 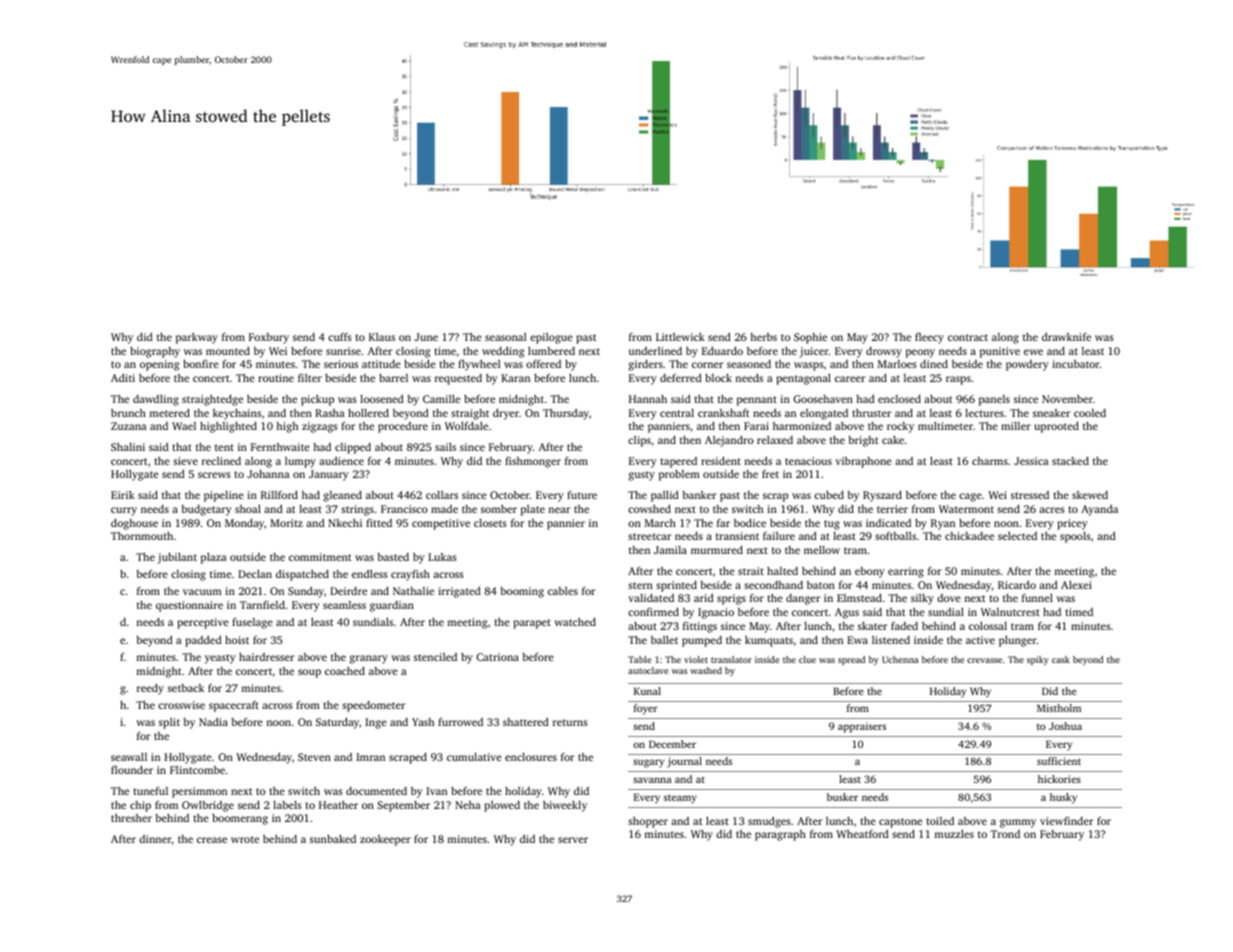 What do you see at coordinates (286, 523) in the page?
I see `Moritz` at bounding box center [286, 523].
